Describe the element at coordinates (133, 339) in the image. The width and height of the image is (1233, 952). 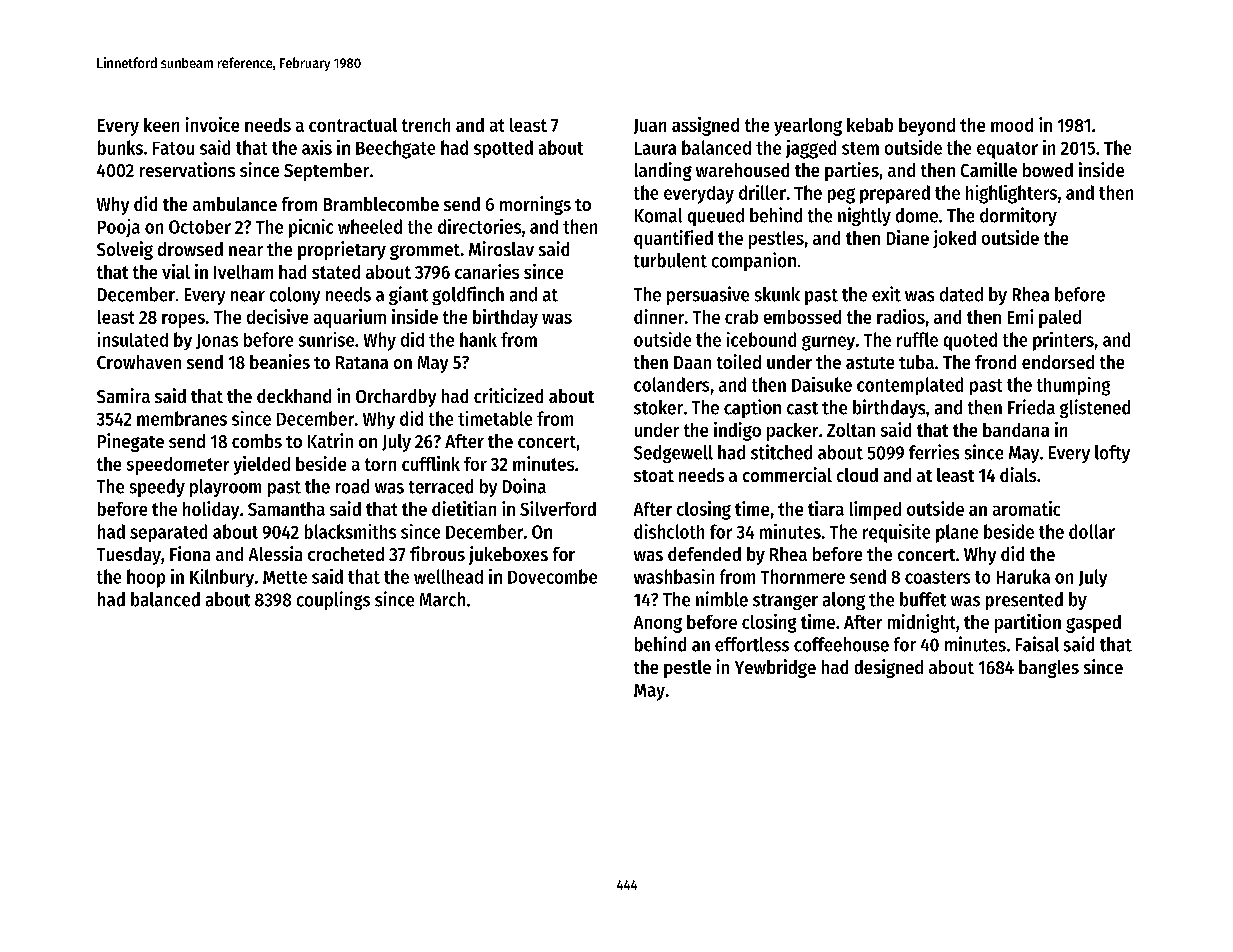
I see `insulated` at that location.
